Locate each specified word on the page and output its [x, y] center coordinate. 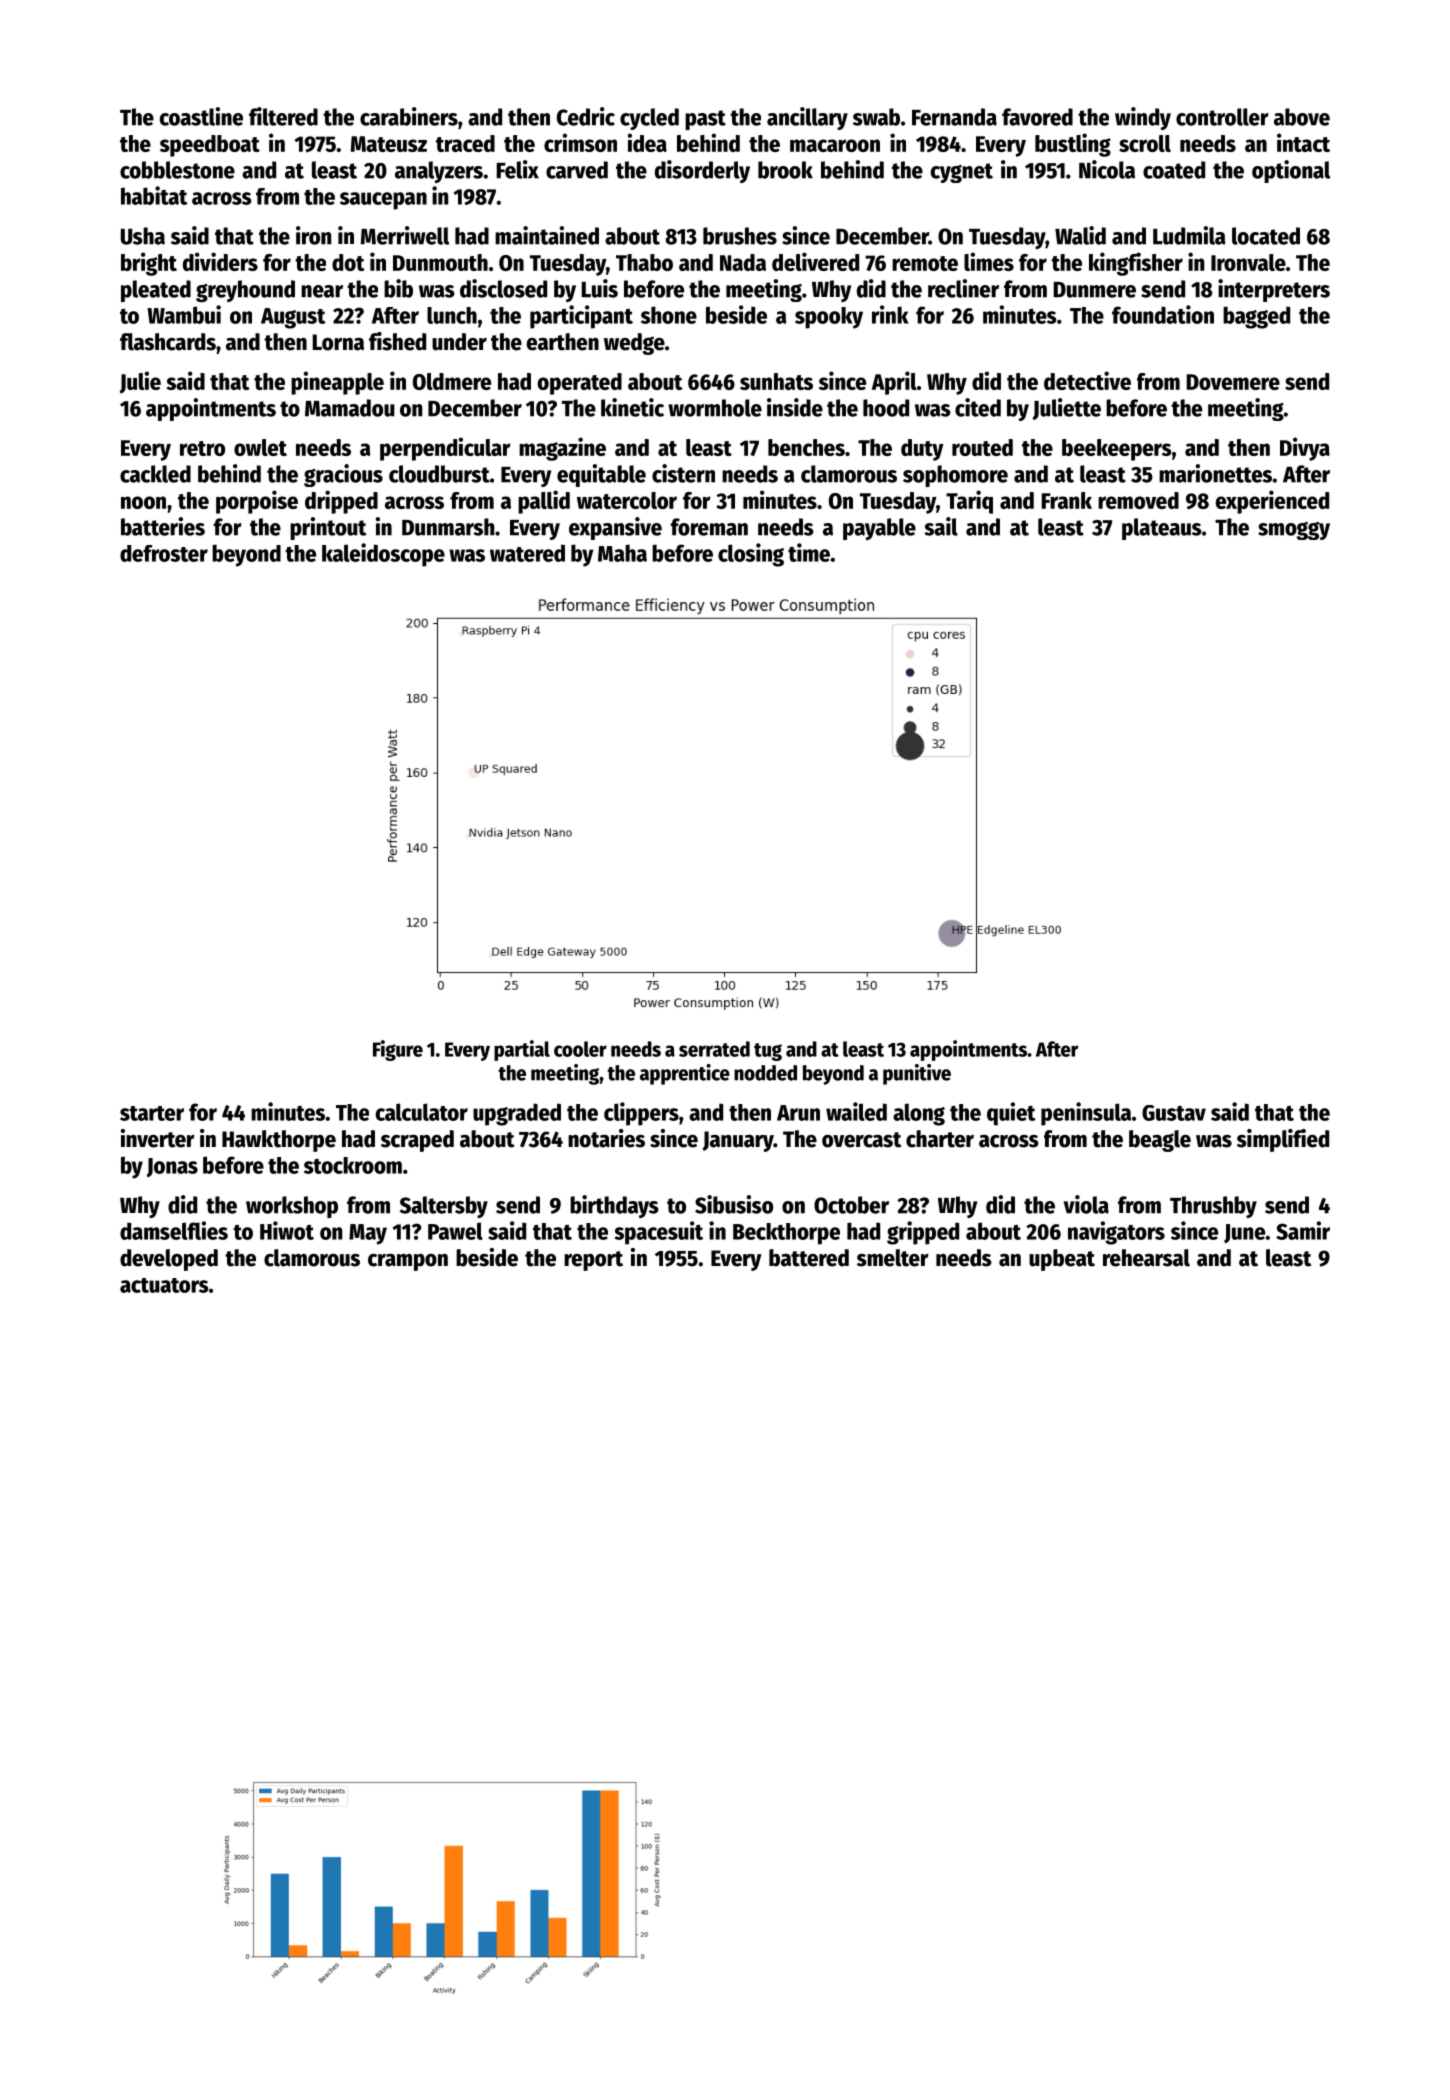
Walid [1080, 235]
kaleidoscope [383, 555]
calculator [422, 1112]
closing [751, 555]
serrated [714, 1049]
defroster [164, 553]
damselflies [174, 1230]
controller [1222, 117]
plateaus [1162, 529]
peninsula [1086, 1114]
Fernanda [954, 117]
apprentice [685, 1074]
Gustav [1174, 1113]
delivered [815, 261]
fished [397, 341]
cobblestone [177, 170]
